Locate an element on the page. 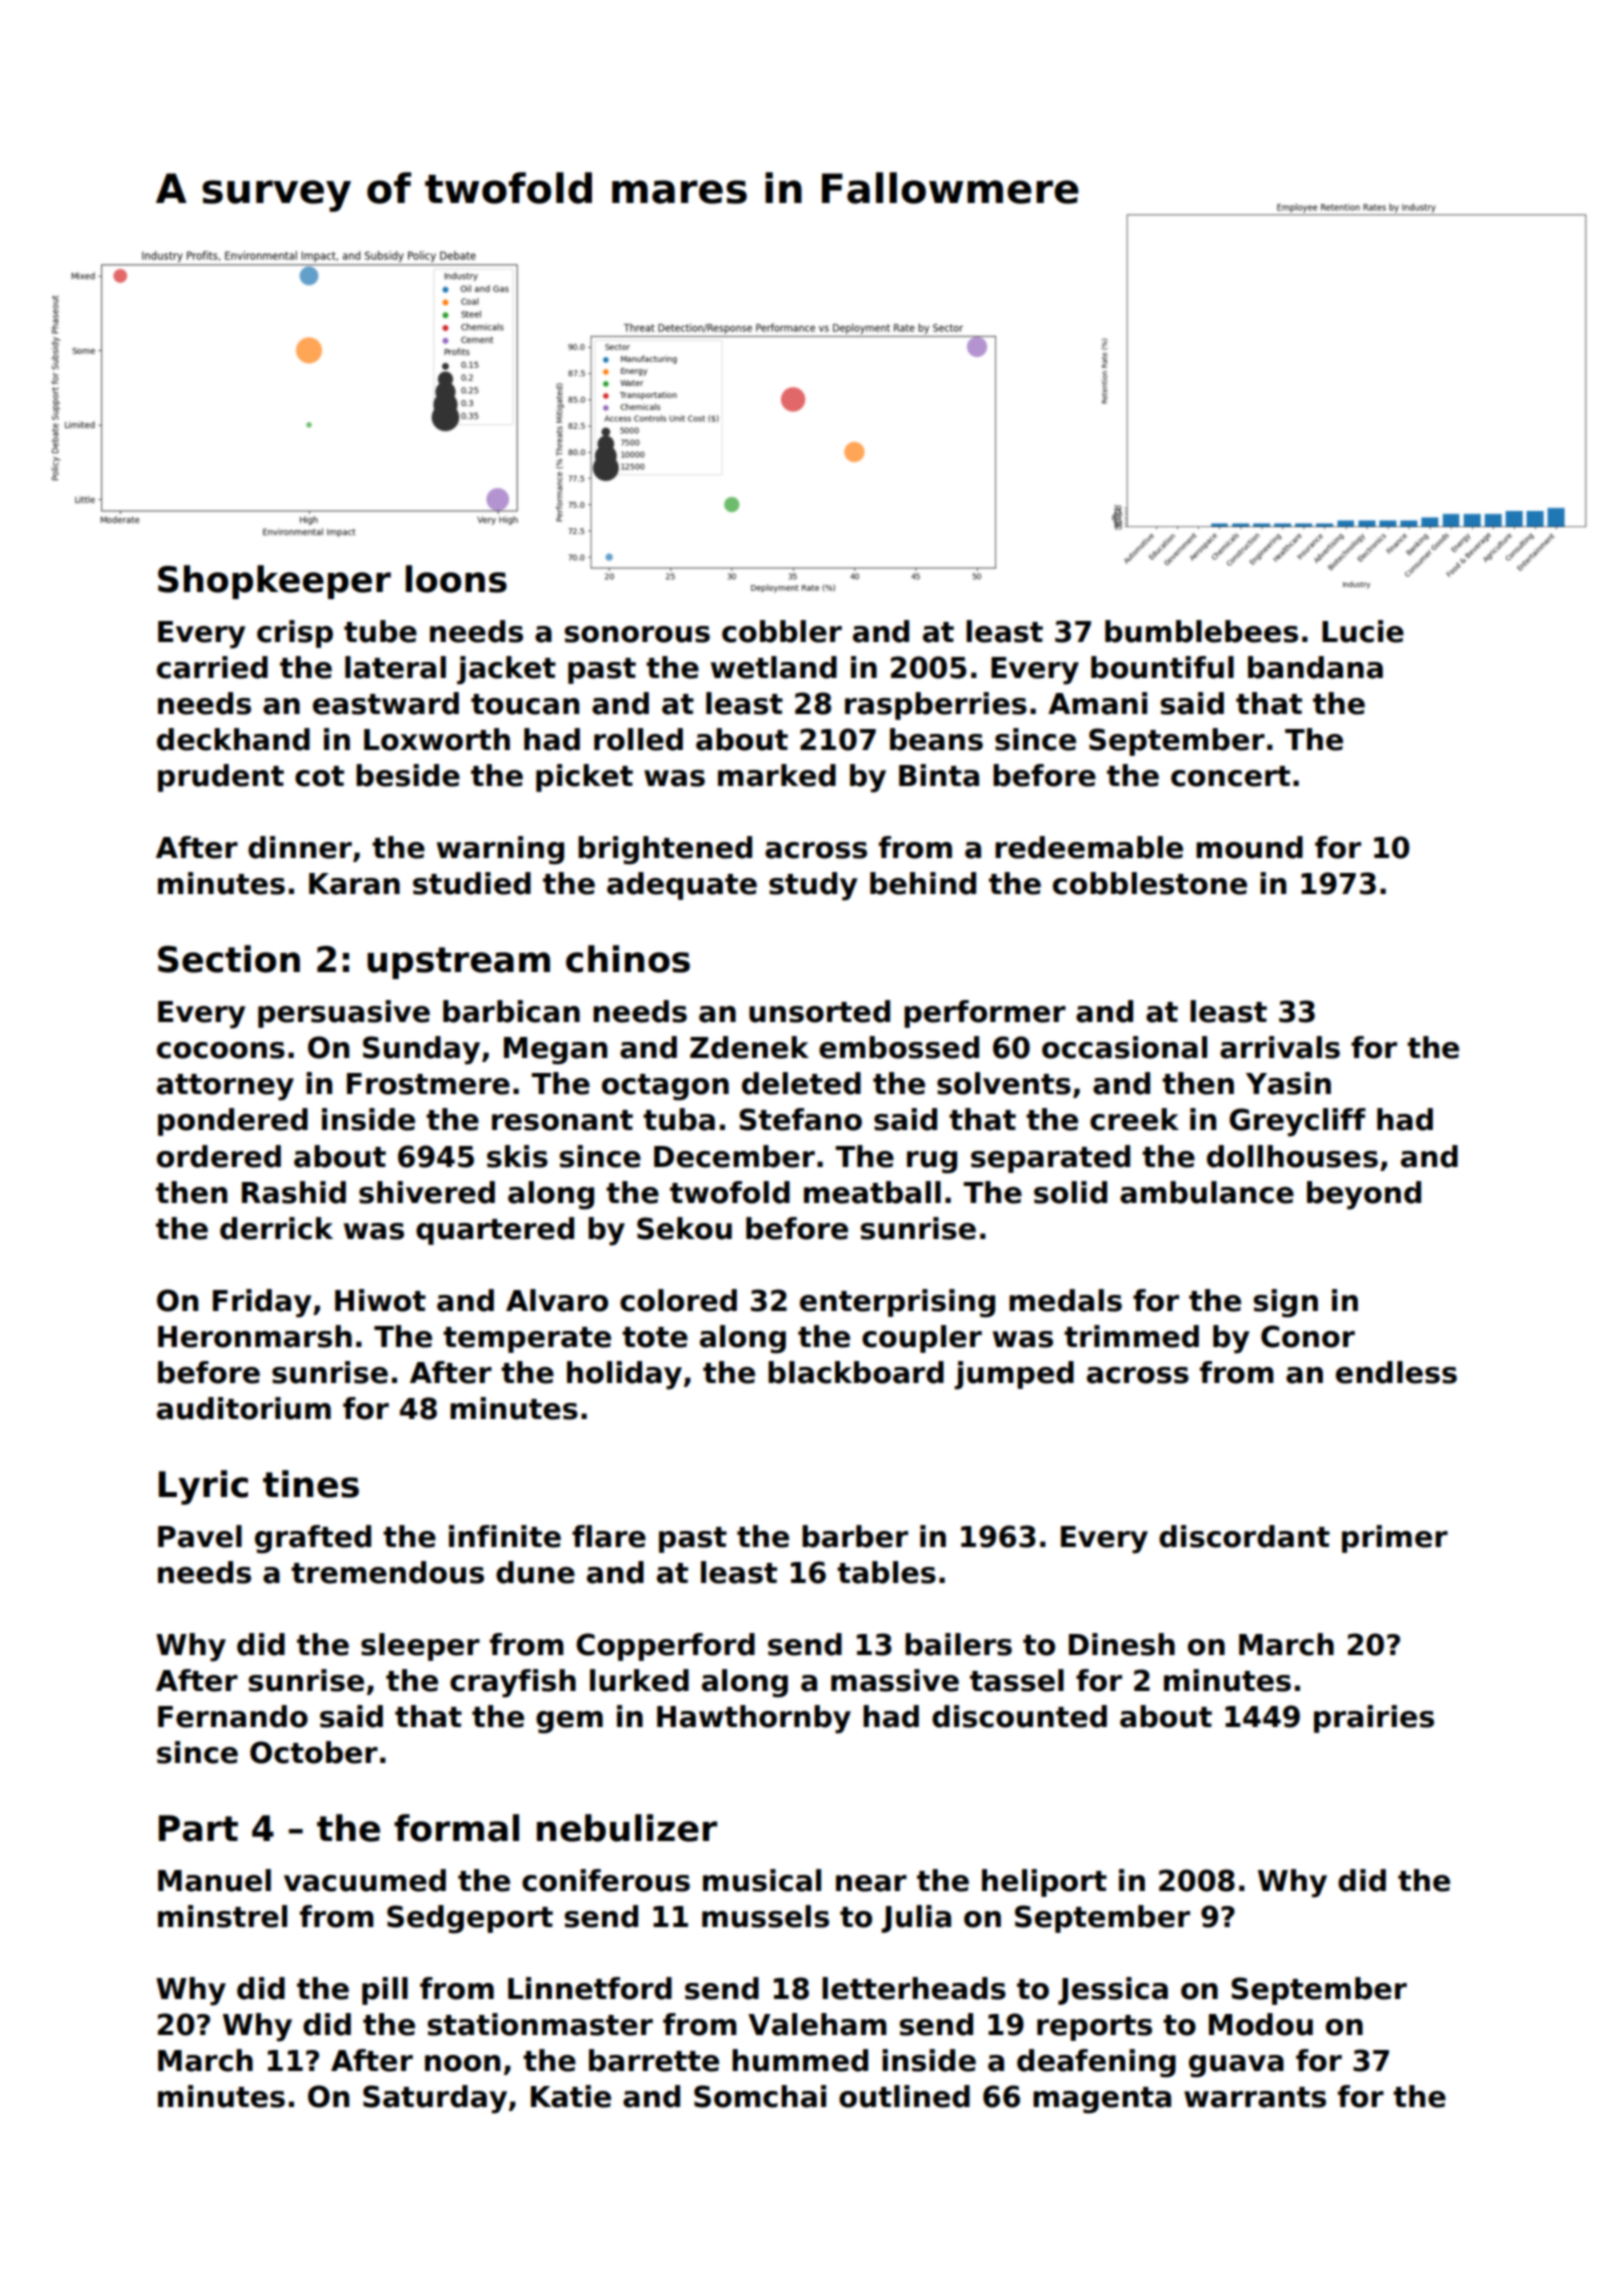 The height and width of the page is (2292, 1620). rolled is located at coordinates (638, 739).
